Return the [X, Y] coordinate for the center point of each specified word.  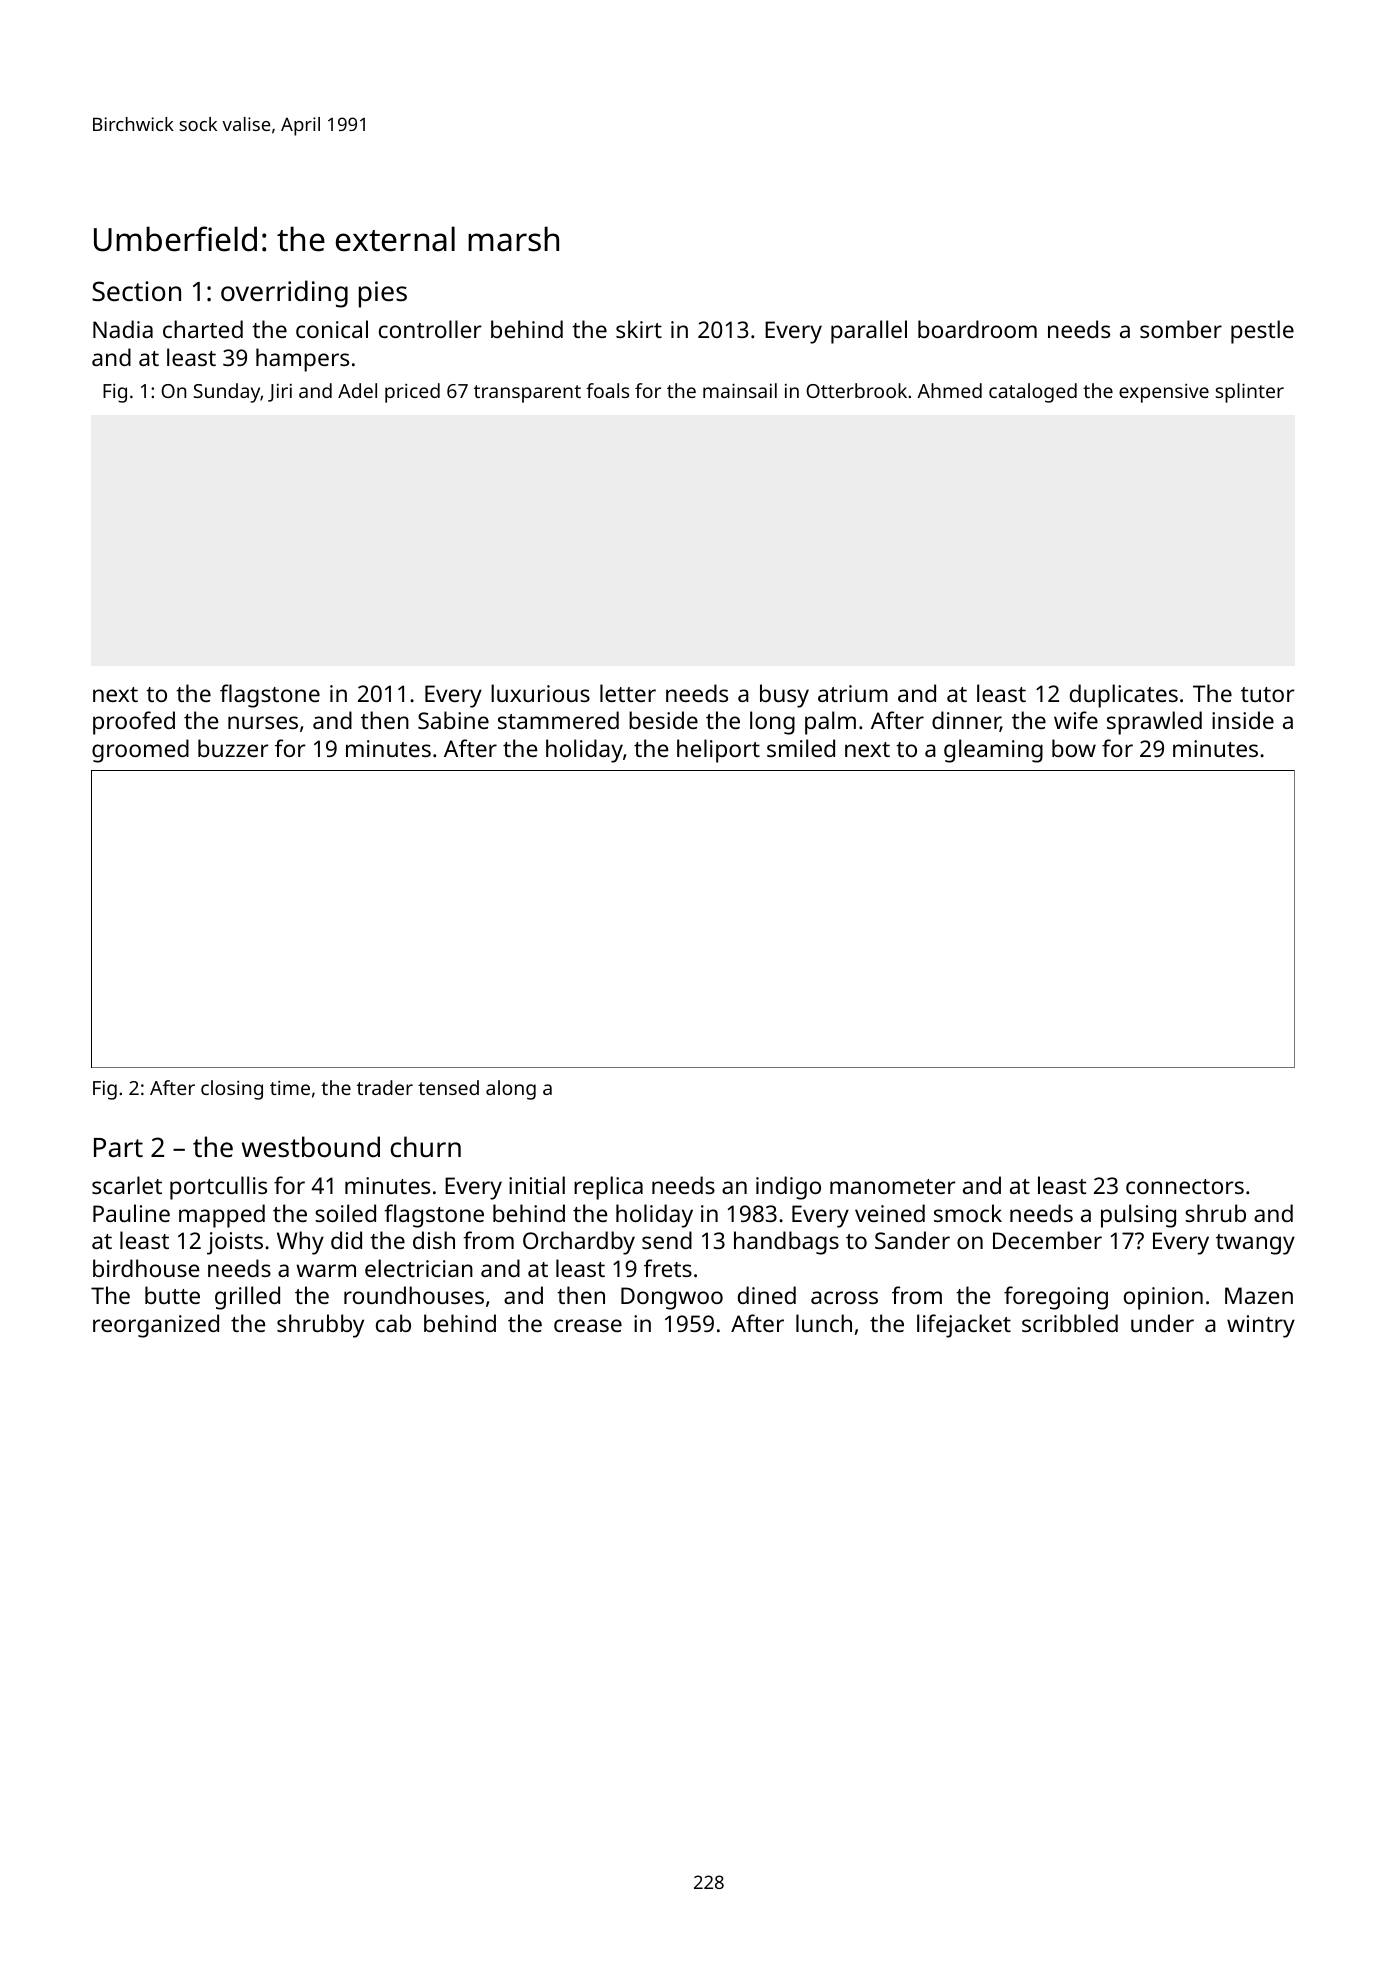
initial [537, 1185]
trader [385, 1087]
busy [784, 696]
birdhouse [146, 1268]
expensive [1164, 393]
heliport [718, 751]
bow [1074, 748]
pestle [1262, 332]
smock [968, 1213]
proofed [134, 723]
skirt [639, 329]
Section [136, 291]
